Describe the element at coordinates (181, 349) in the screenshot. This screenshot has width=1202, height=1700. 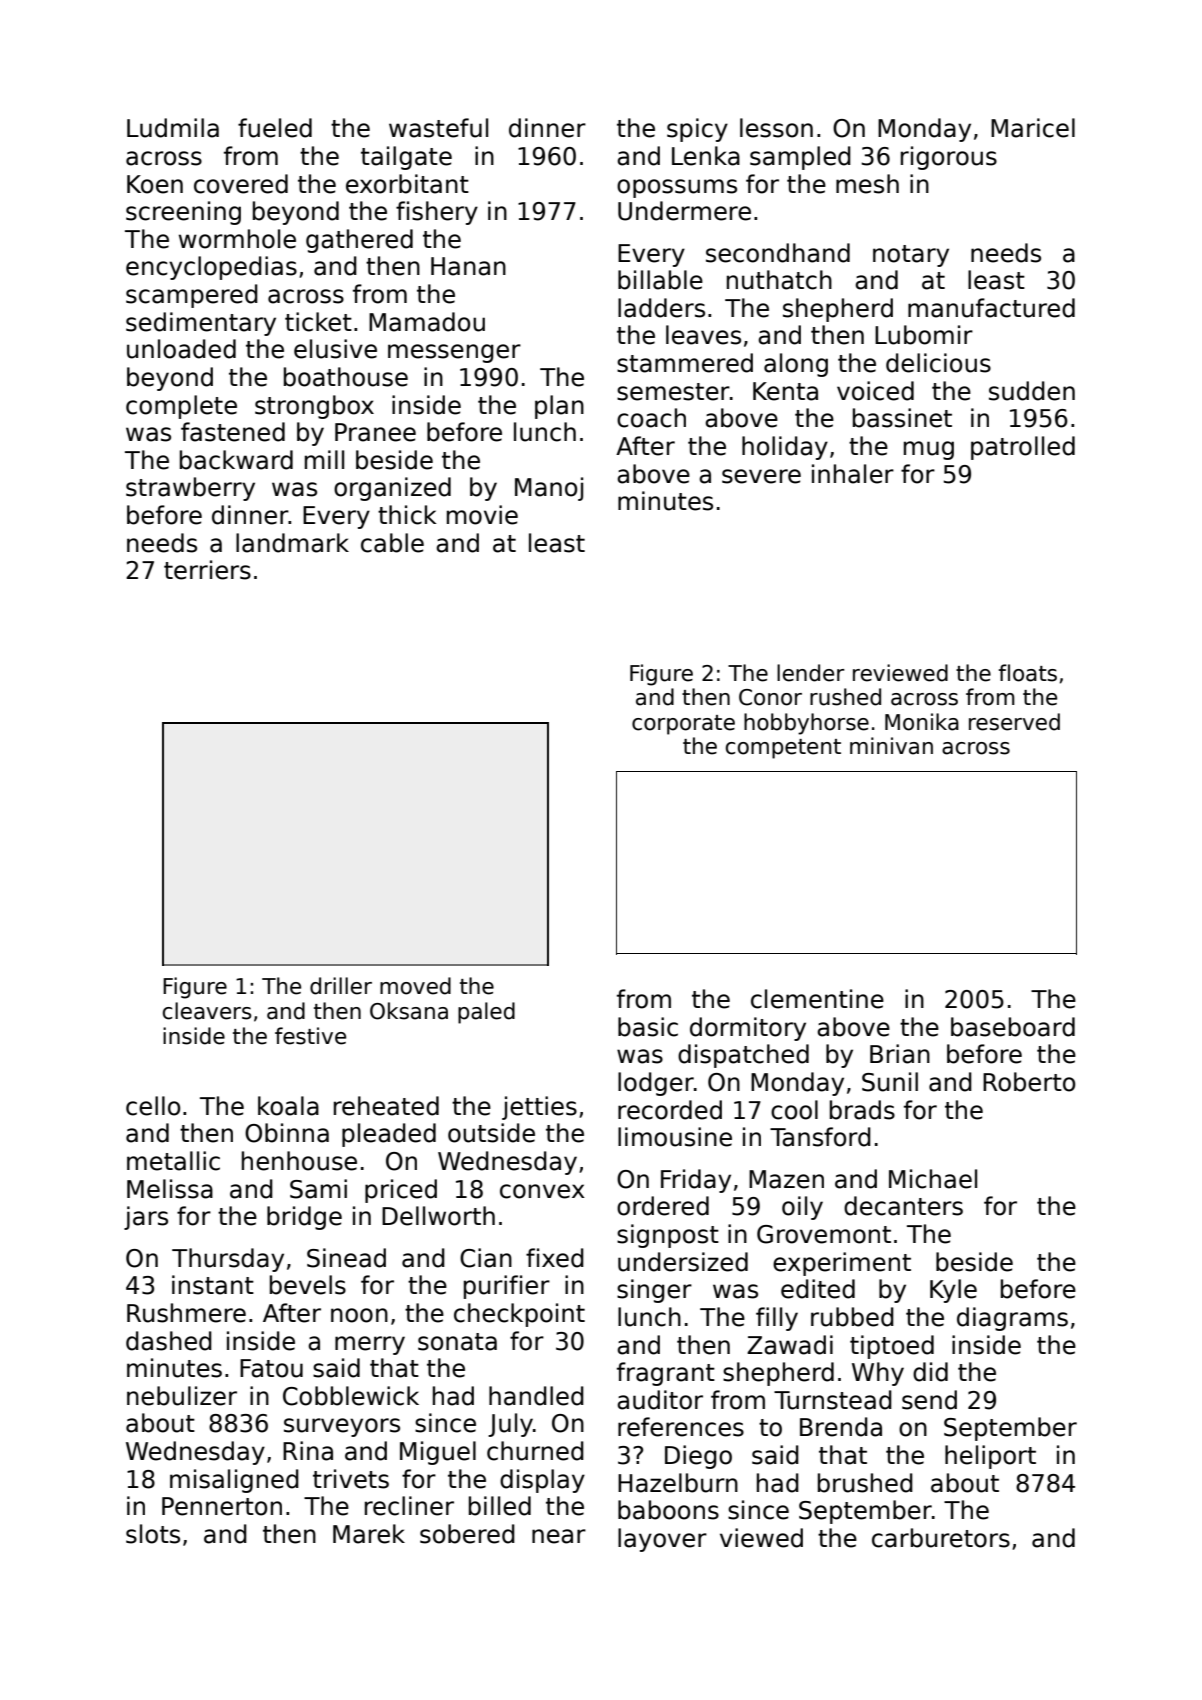
I see `unloaded` at that location.
